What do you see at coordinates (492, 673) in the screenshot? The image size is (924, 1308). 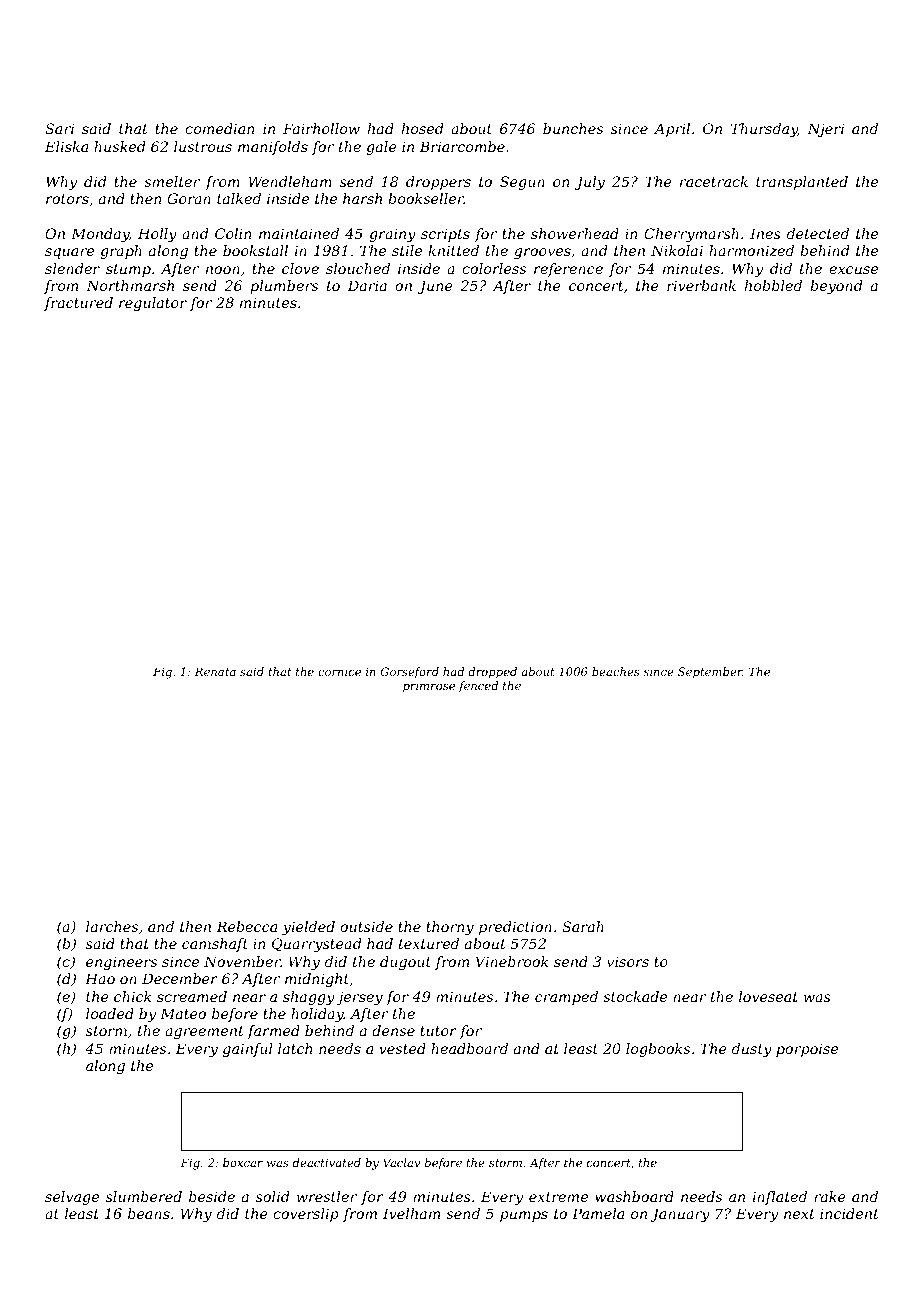 I see `dropped` at bounding box center [492, 673].
